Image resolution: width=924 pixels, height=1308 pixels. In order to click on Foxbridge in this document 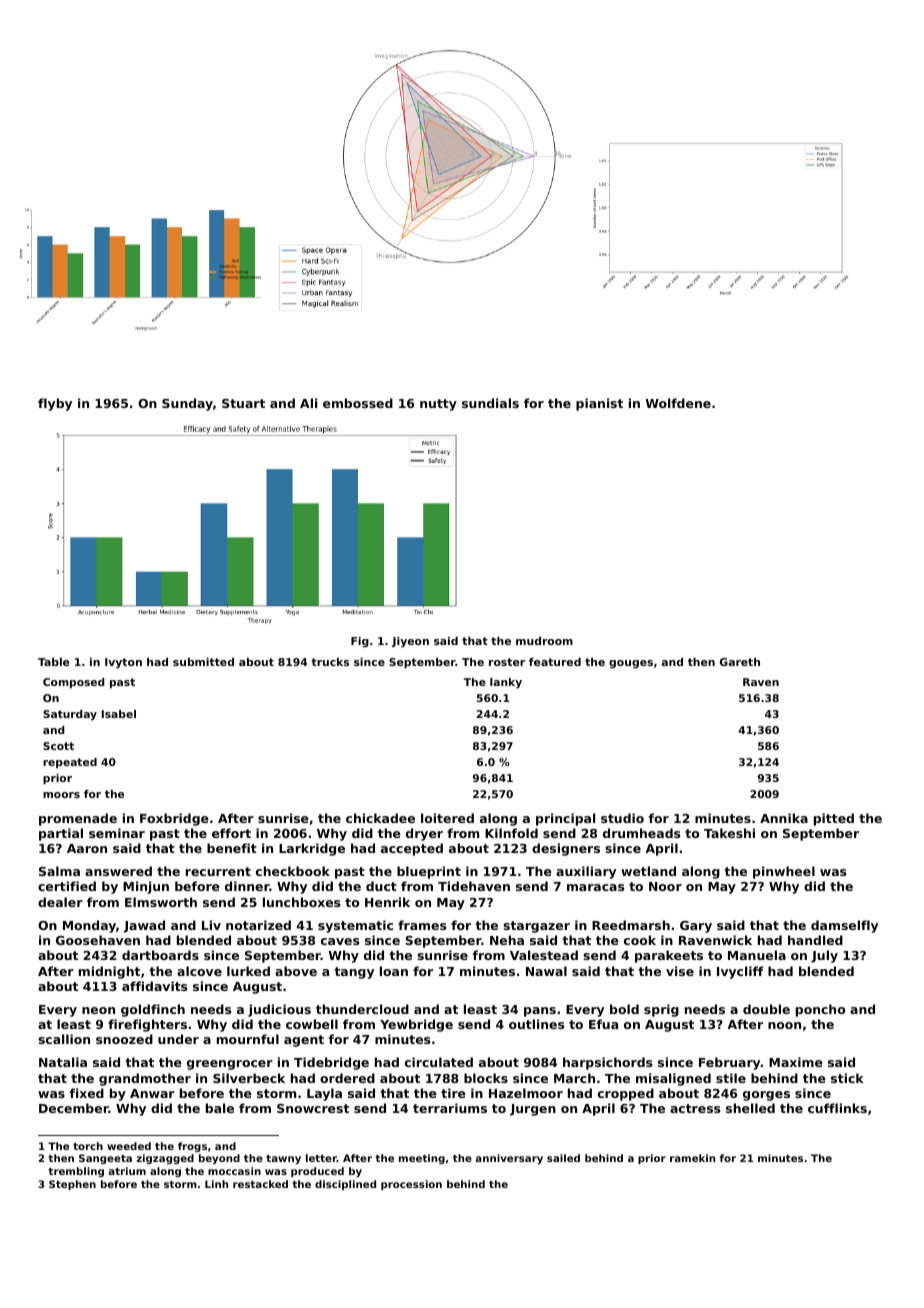, I will do `click(174, 819)`.
